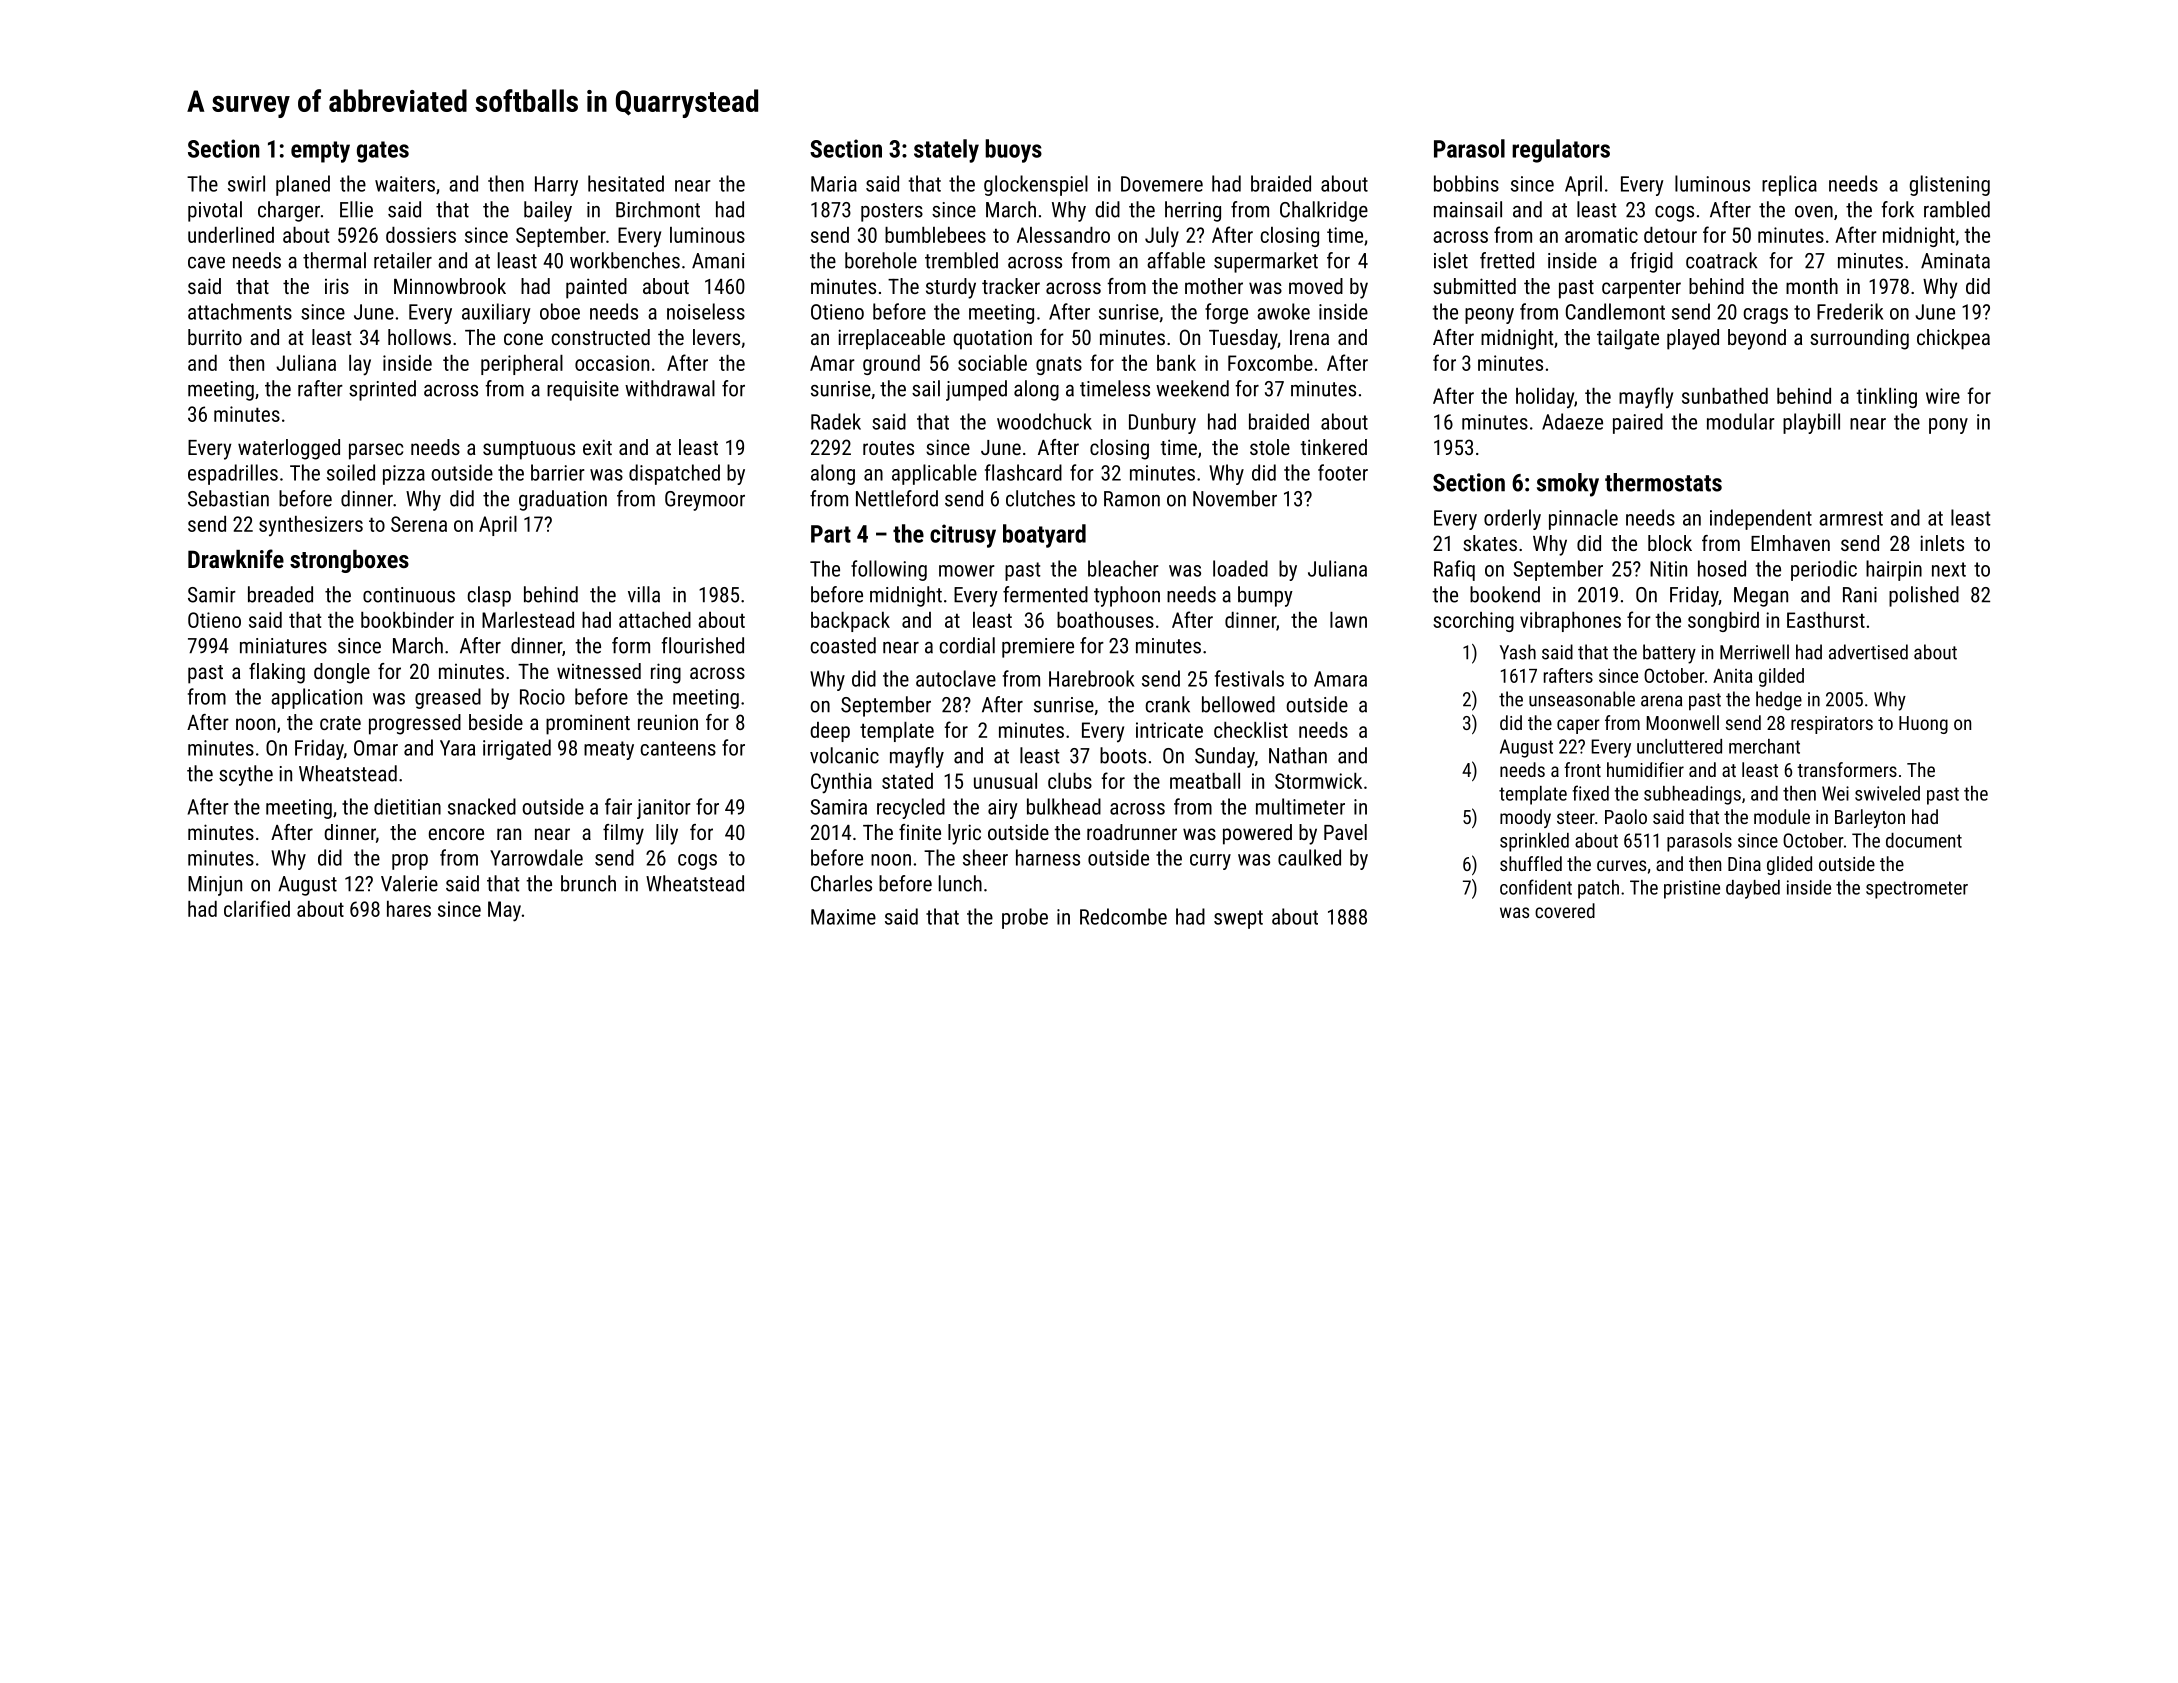  I want to click on sturdy, so click(951, 288).
